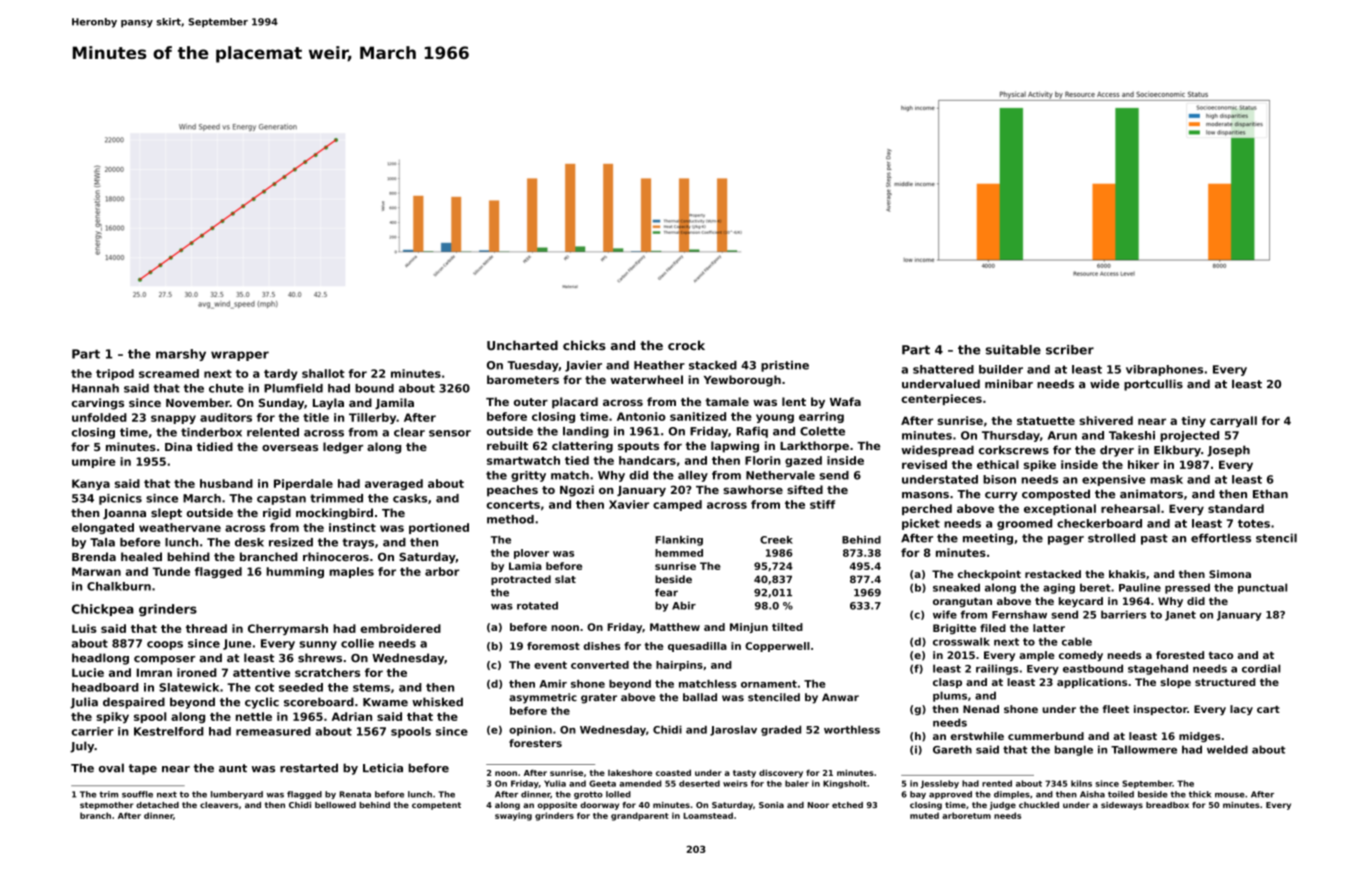 The image size is (1372, 887). I want to click on headlong, so click(100, 659).
